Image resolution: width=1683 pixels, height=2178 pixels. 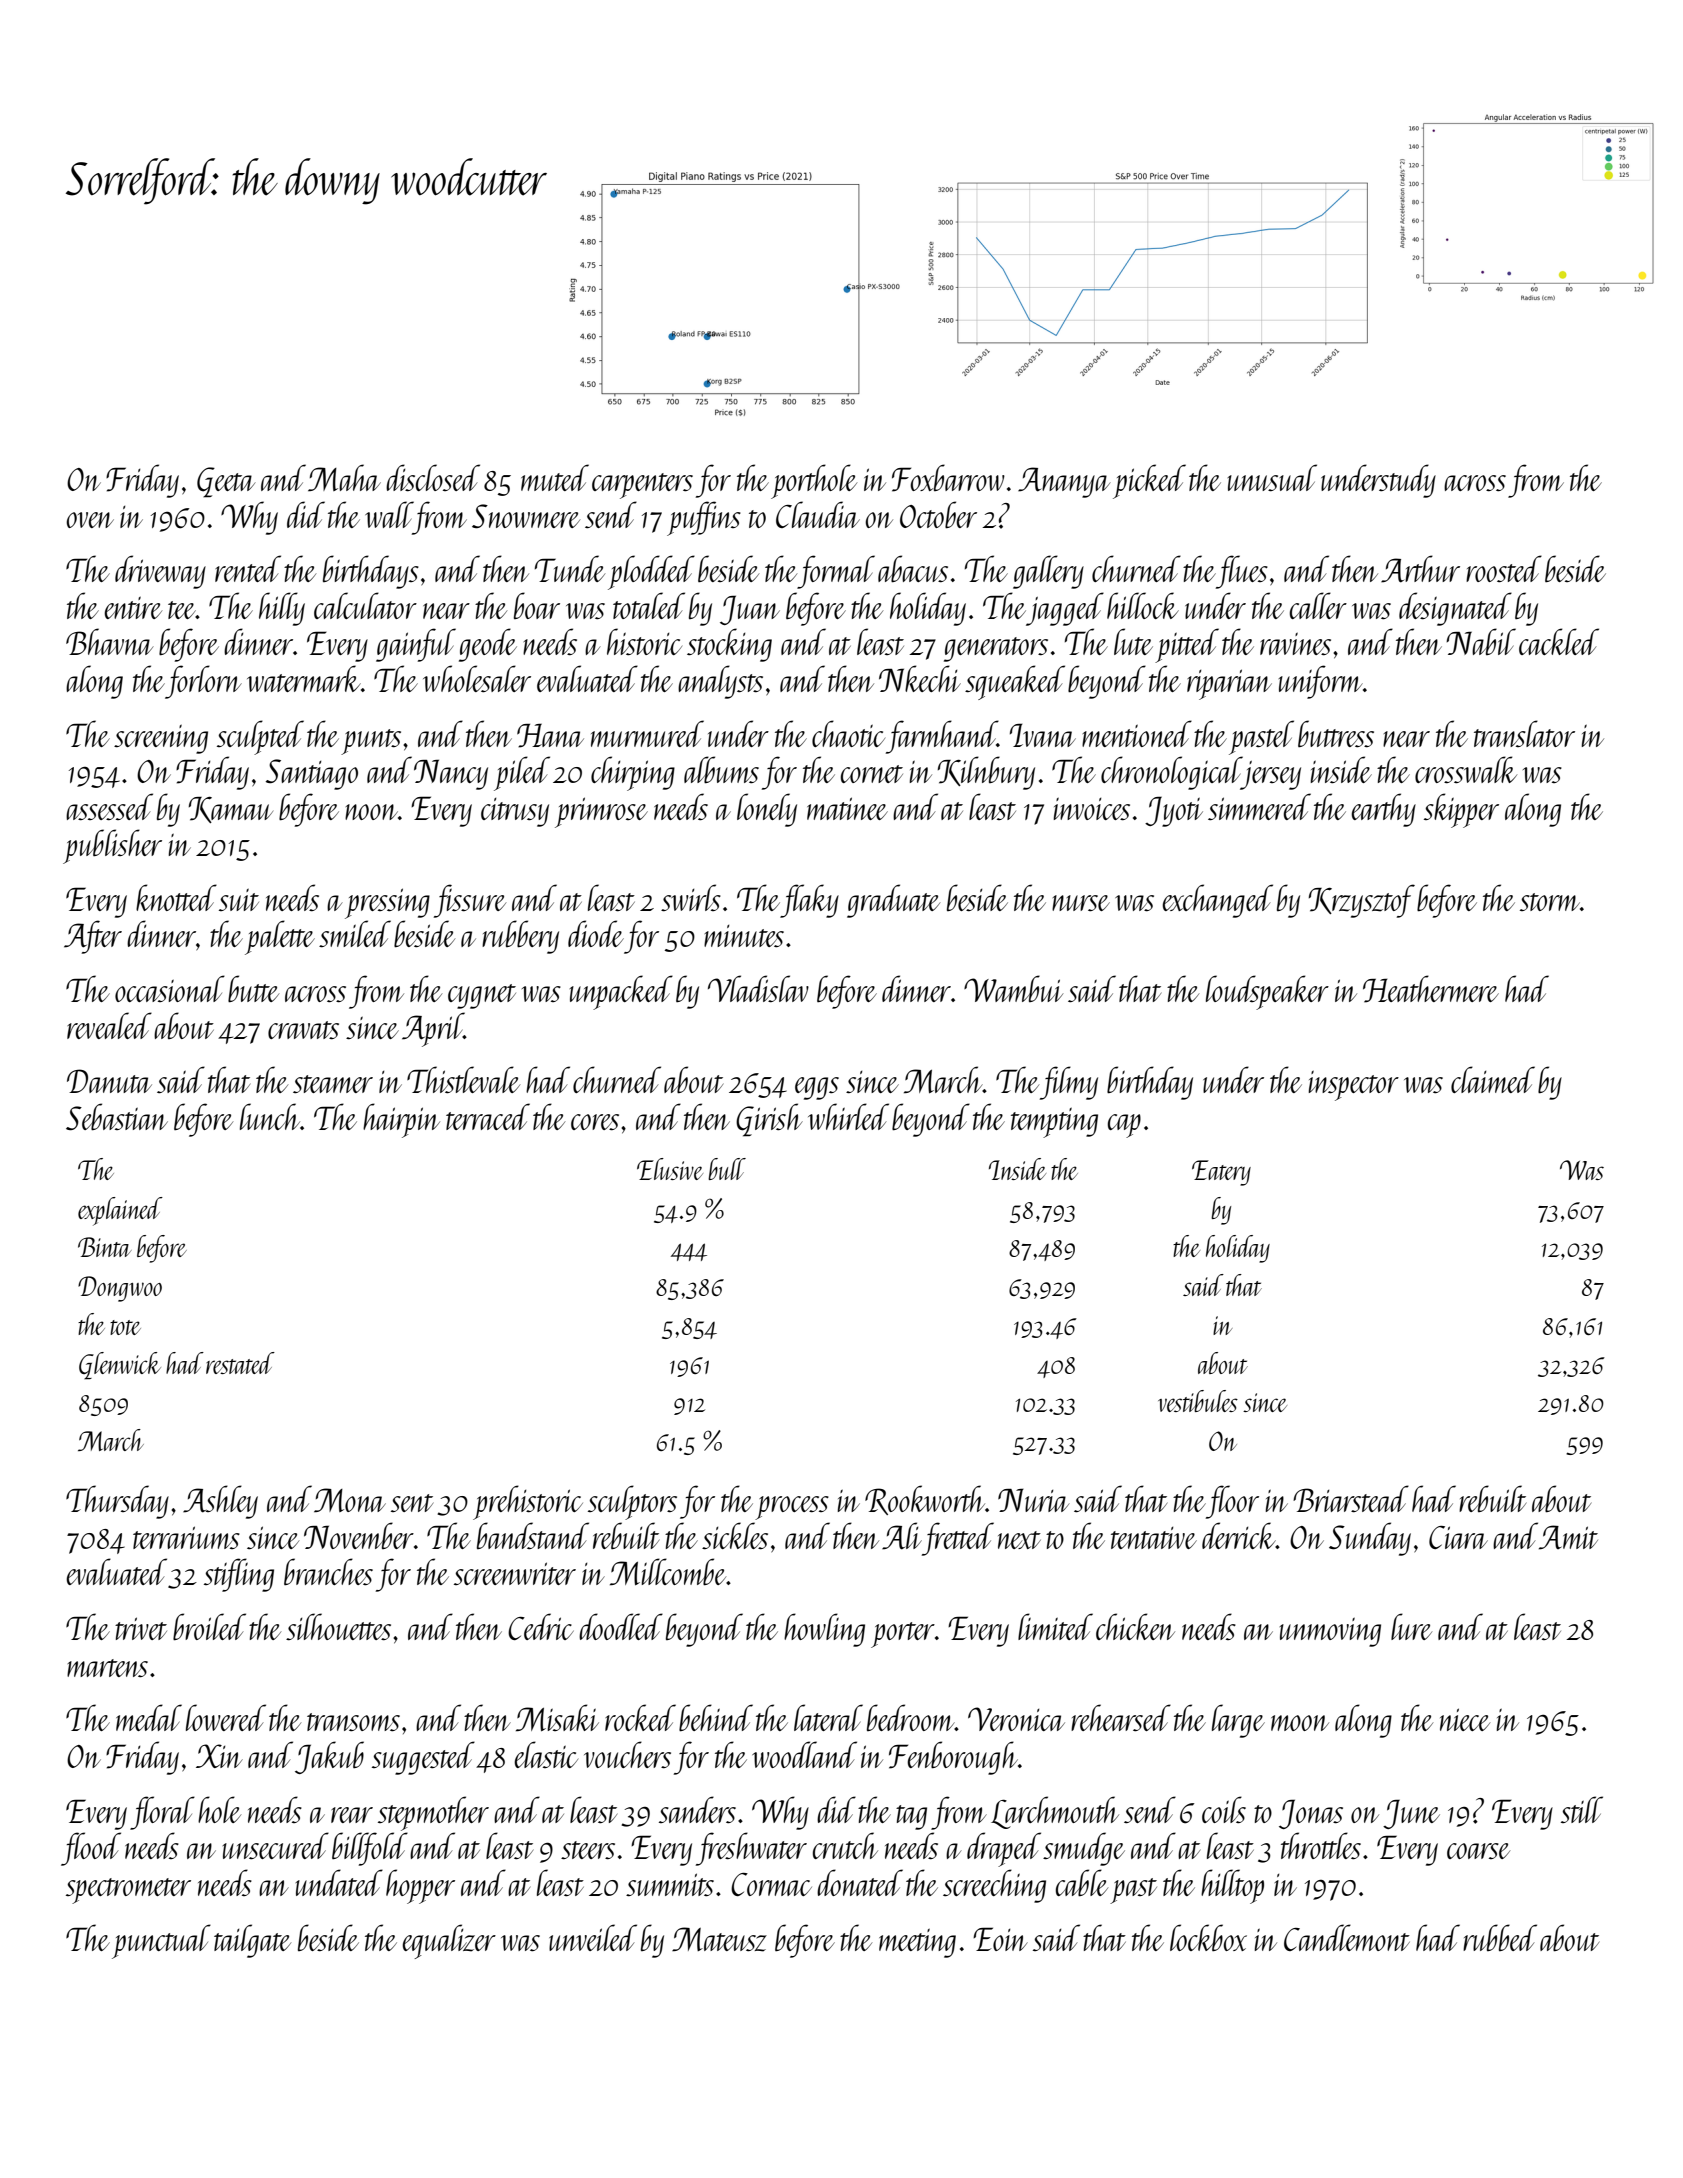 I want to click on Heathermere, so click(x=1431, y=989).
